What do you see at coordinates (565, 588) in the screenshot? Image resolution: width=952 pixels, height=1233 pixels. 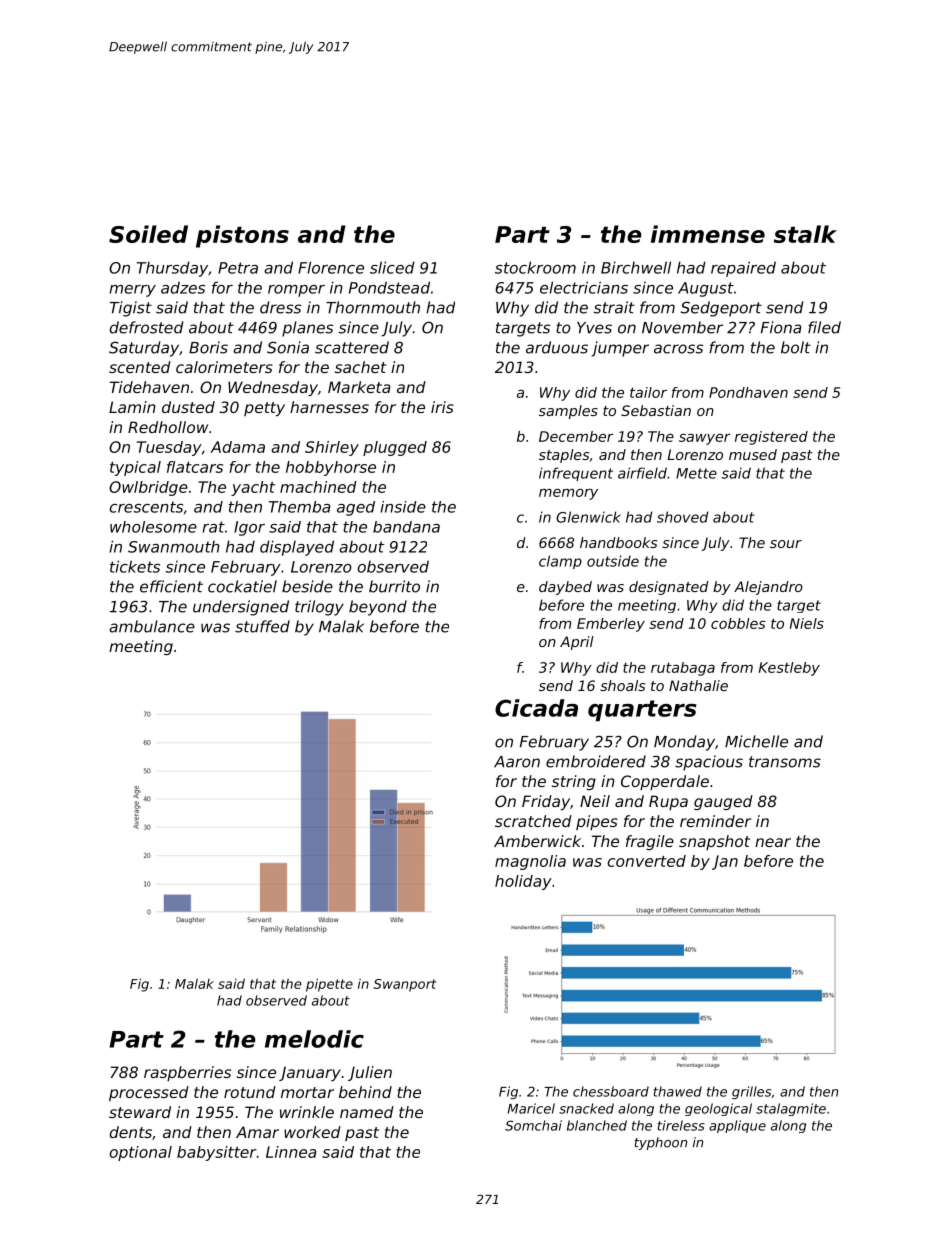 I see `daybed` at bounding box center [565, 588].
